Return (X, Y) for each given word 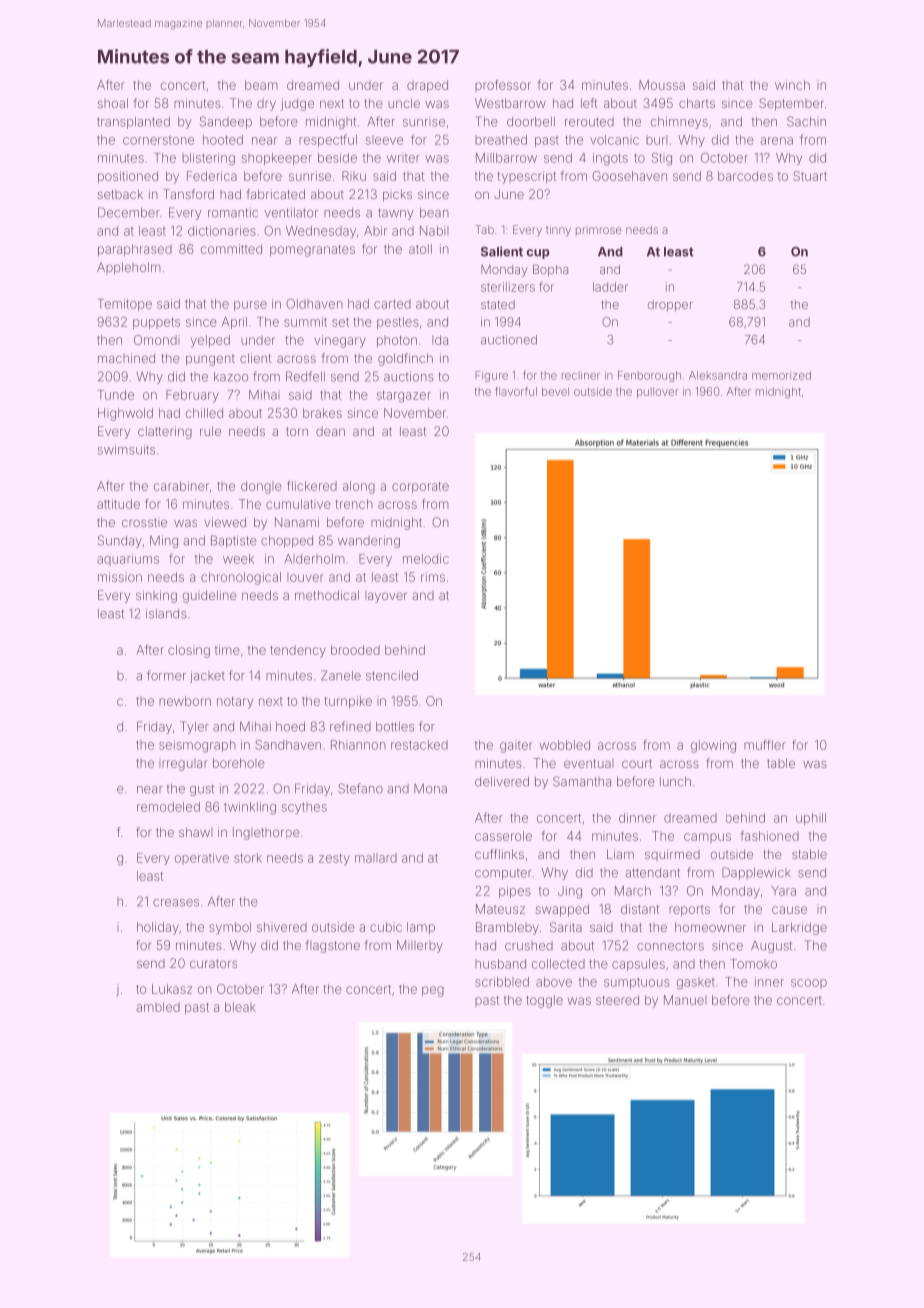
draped (427, 86)
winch (792, 85)
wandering (369, 542)
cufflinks (499, 854)
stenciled (392, 676)
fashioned (769, 835)
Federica (212, 176)
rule (210, 431)
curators (213, 963)
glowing (713, 746)
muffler (765, 745)
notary (235, 703)
